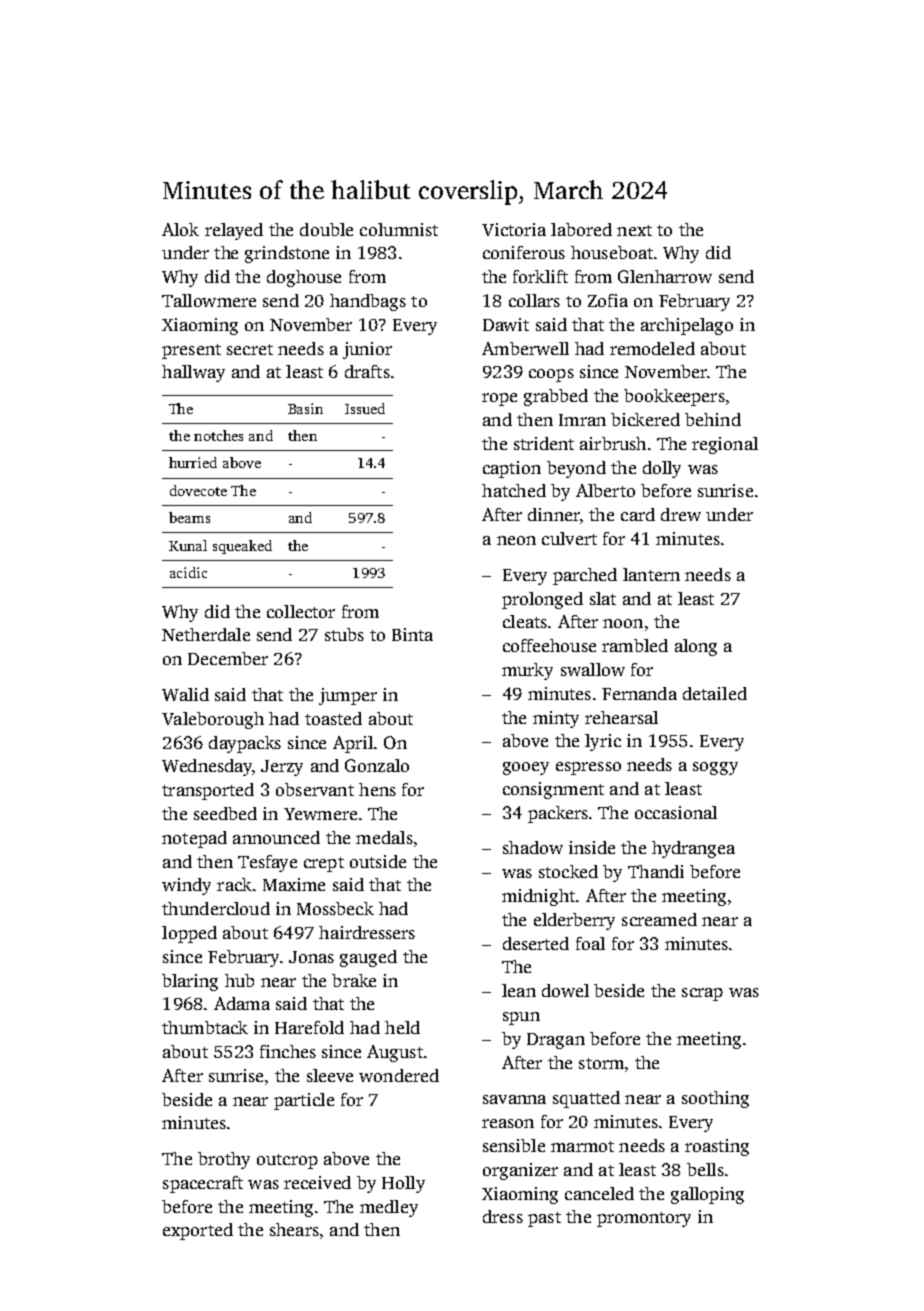 Image resolution: width=924 pixels, height=1311 pixels. I want to click on occasional, so click(676, 812).
